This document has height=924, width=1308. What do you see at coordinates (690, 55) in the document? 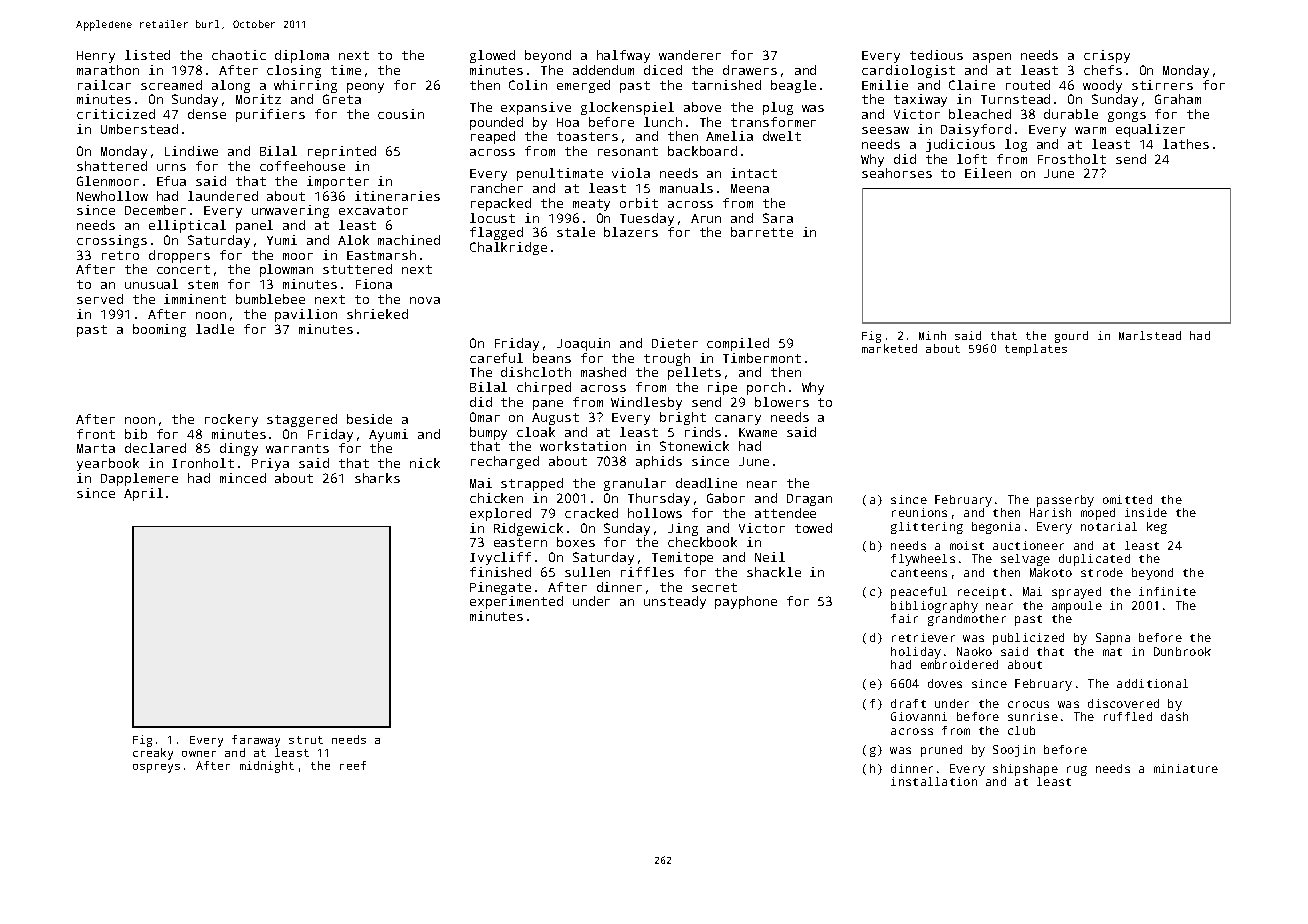
I see `wanderer` at bounding box center [690, 55].
